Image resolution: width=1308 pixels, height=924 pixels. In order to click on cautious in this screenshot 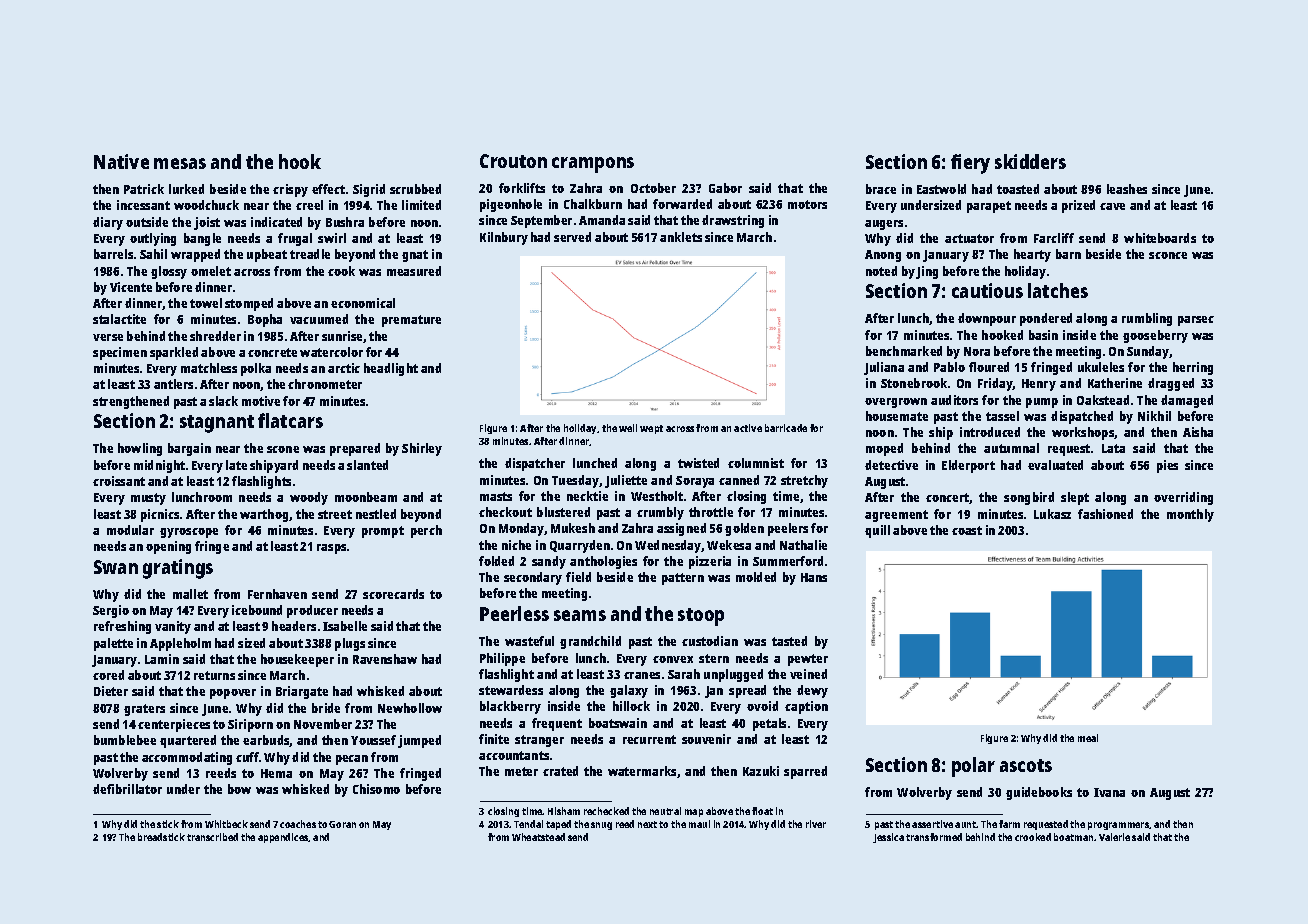, I will do `click(987, 290)`.
